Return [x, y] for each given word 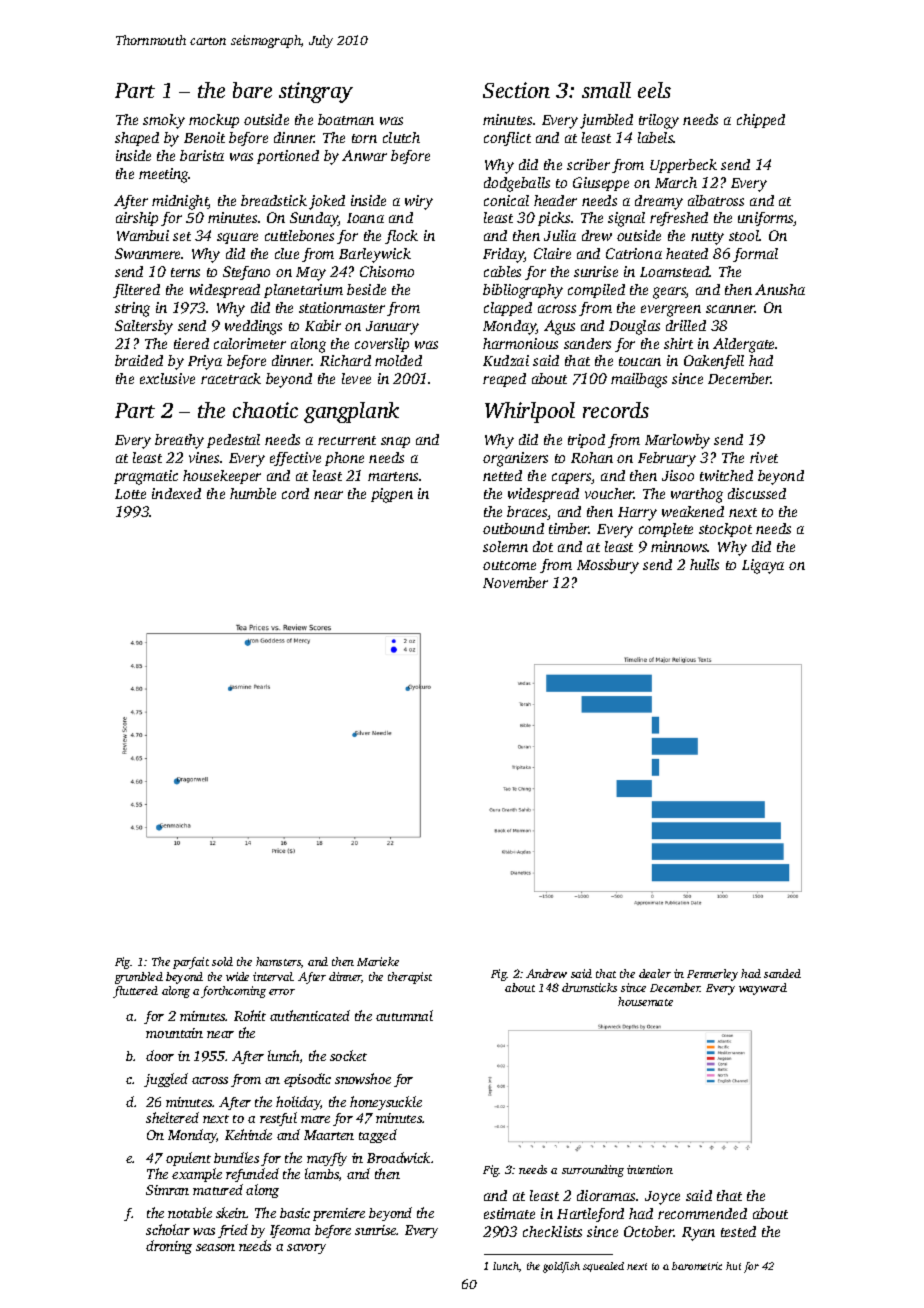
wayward [763, 989]
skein [231, 1212]
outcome [509, 565]
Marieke [378, 961]
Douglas [634, 327]
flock [401, 237]
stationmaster [342, 307]
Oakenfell [714, 362]
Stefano [246, 273]
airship [137, 219]
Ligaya [763, 566]
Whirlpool [530, 412]
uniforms [766, 219]
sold [222, 961]
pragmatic [146, 477]
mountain [174, 1033]
